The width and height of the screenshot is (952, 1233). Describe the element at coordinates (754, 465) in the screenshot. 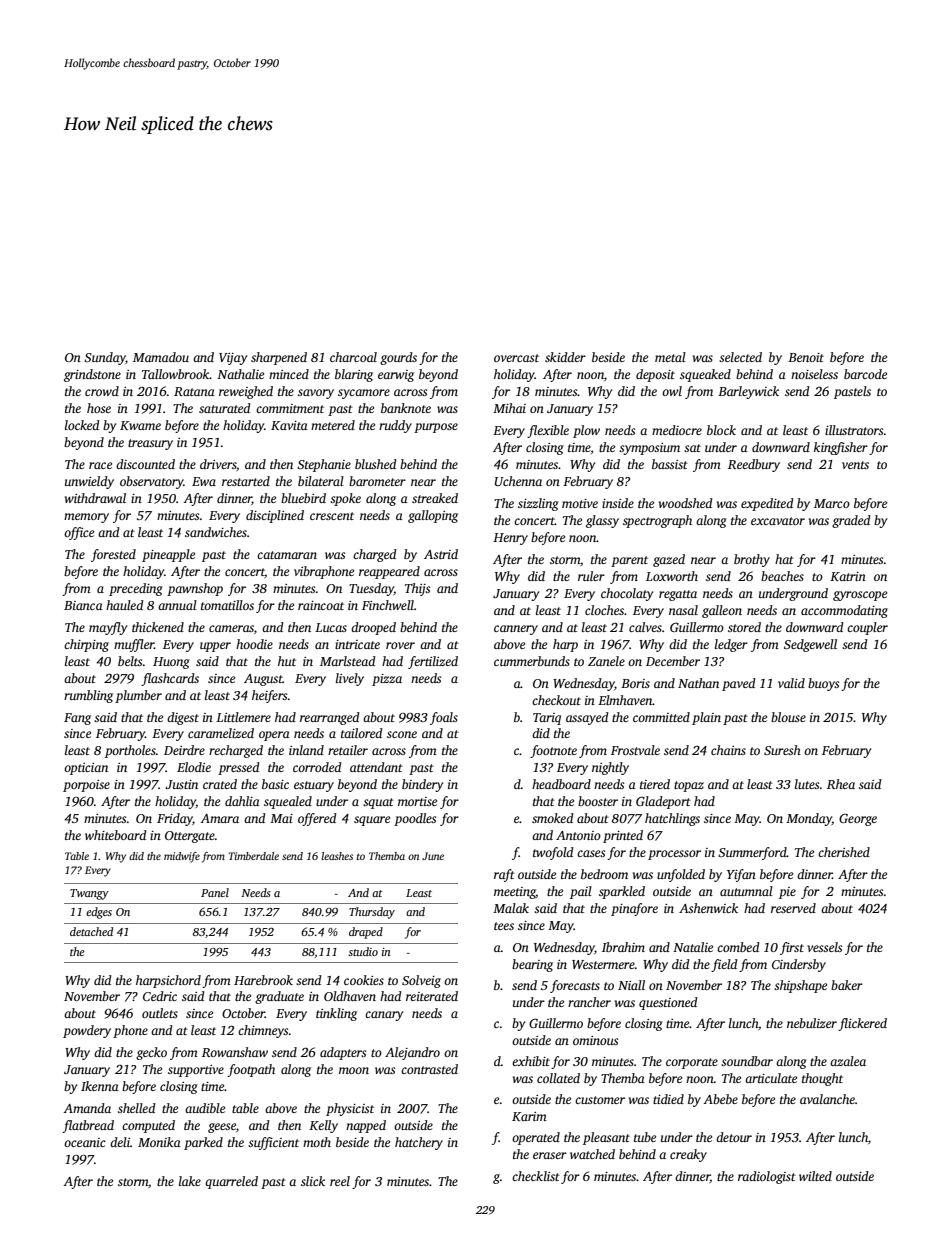

I see `Reedbury` at that location.
